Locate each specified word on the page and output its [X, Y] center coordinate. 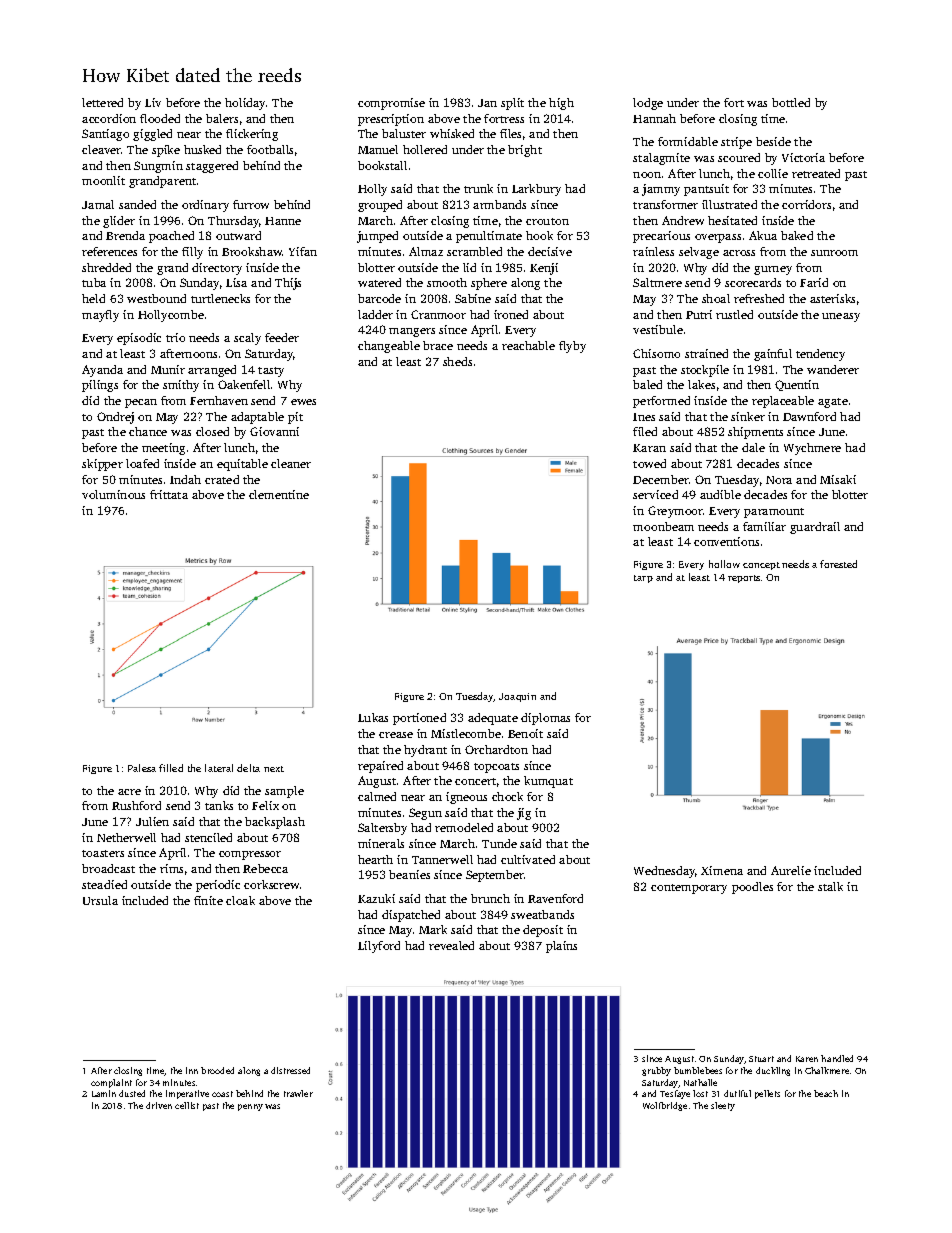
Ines [644, 417]
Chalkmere [827, 1070]
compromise [391, 104]
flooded [160, 118]
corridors [806, 204]
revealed [451, 945]
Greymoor [676, 512]
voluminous [113, 494]
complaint [111, 1083]
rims [171, 868]
